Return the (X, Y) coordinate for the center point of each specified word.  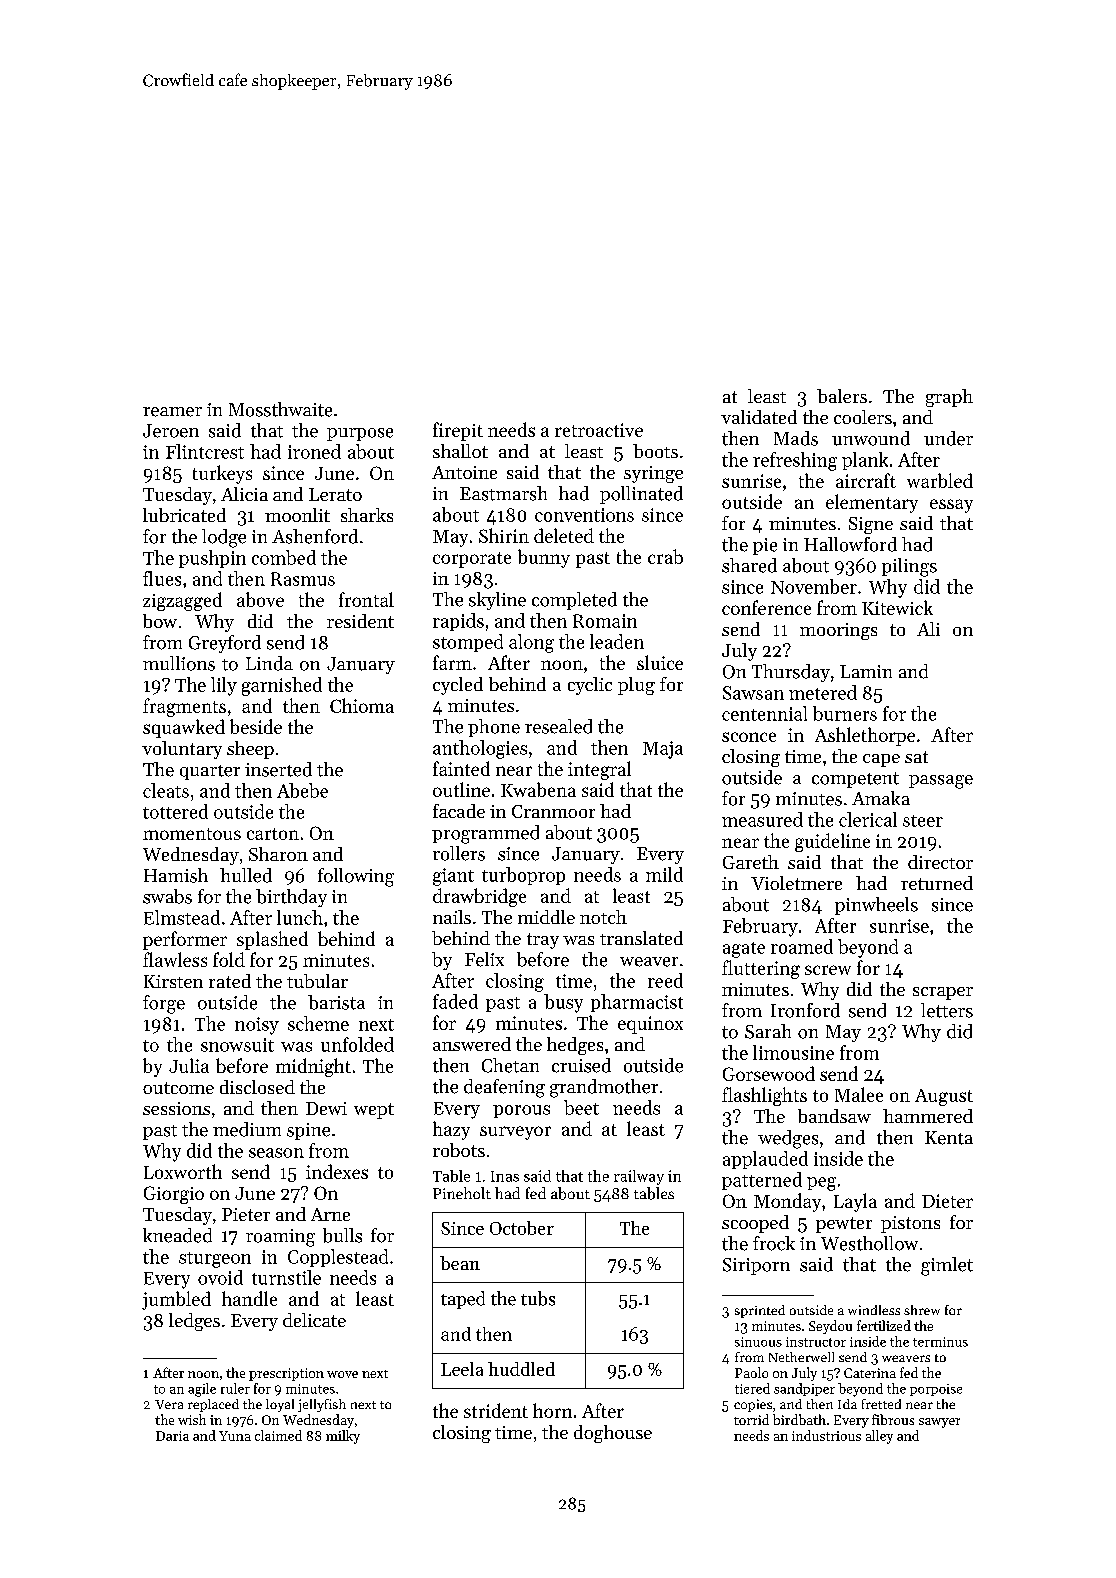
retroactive (599, 430)
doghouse (613, 1434)
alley (879, 1437)
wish (192, 1419)
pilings (909, 567)
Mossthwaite (280, 409)
